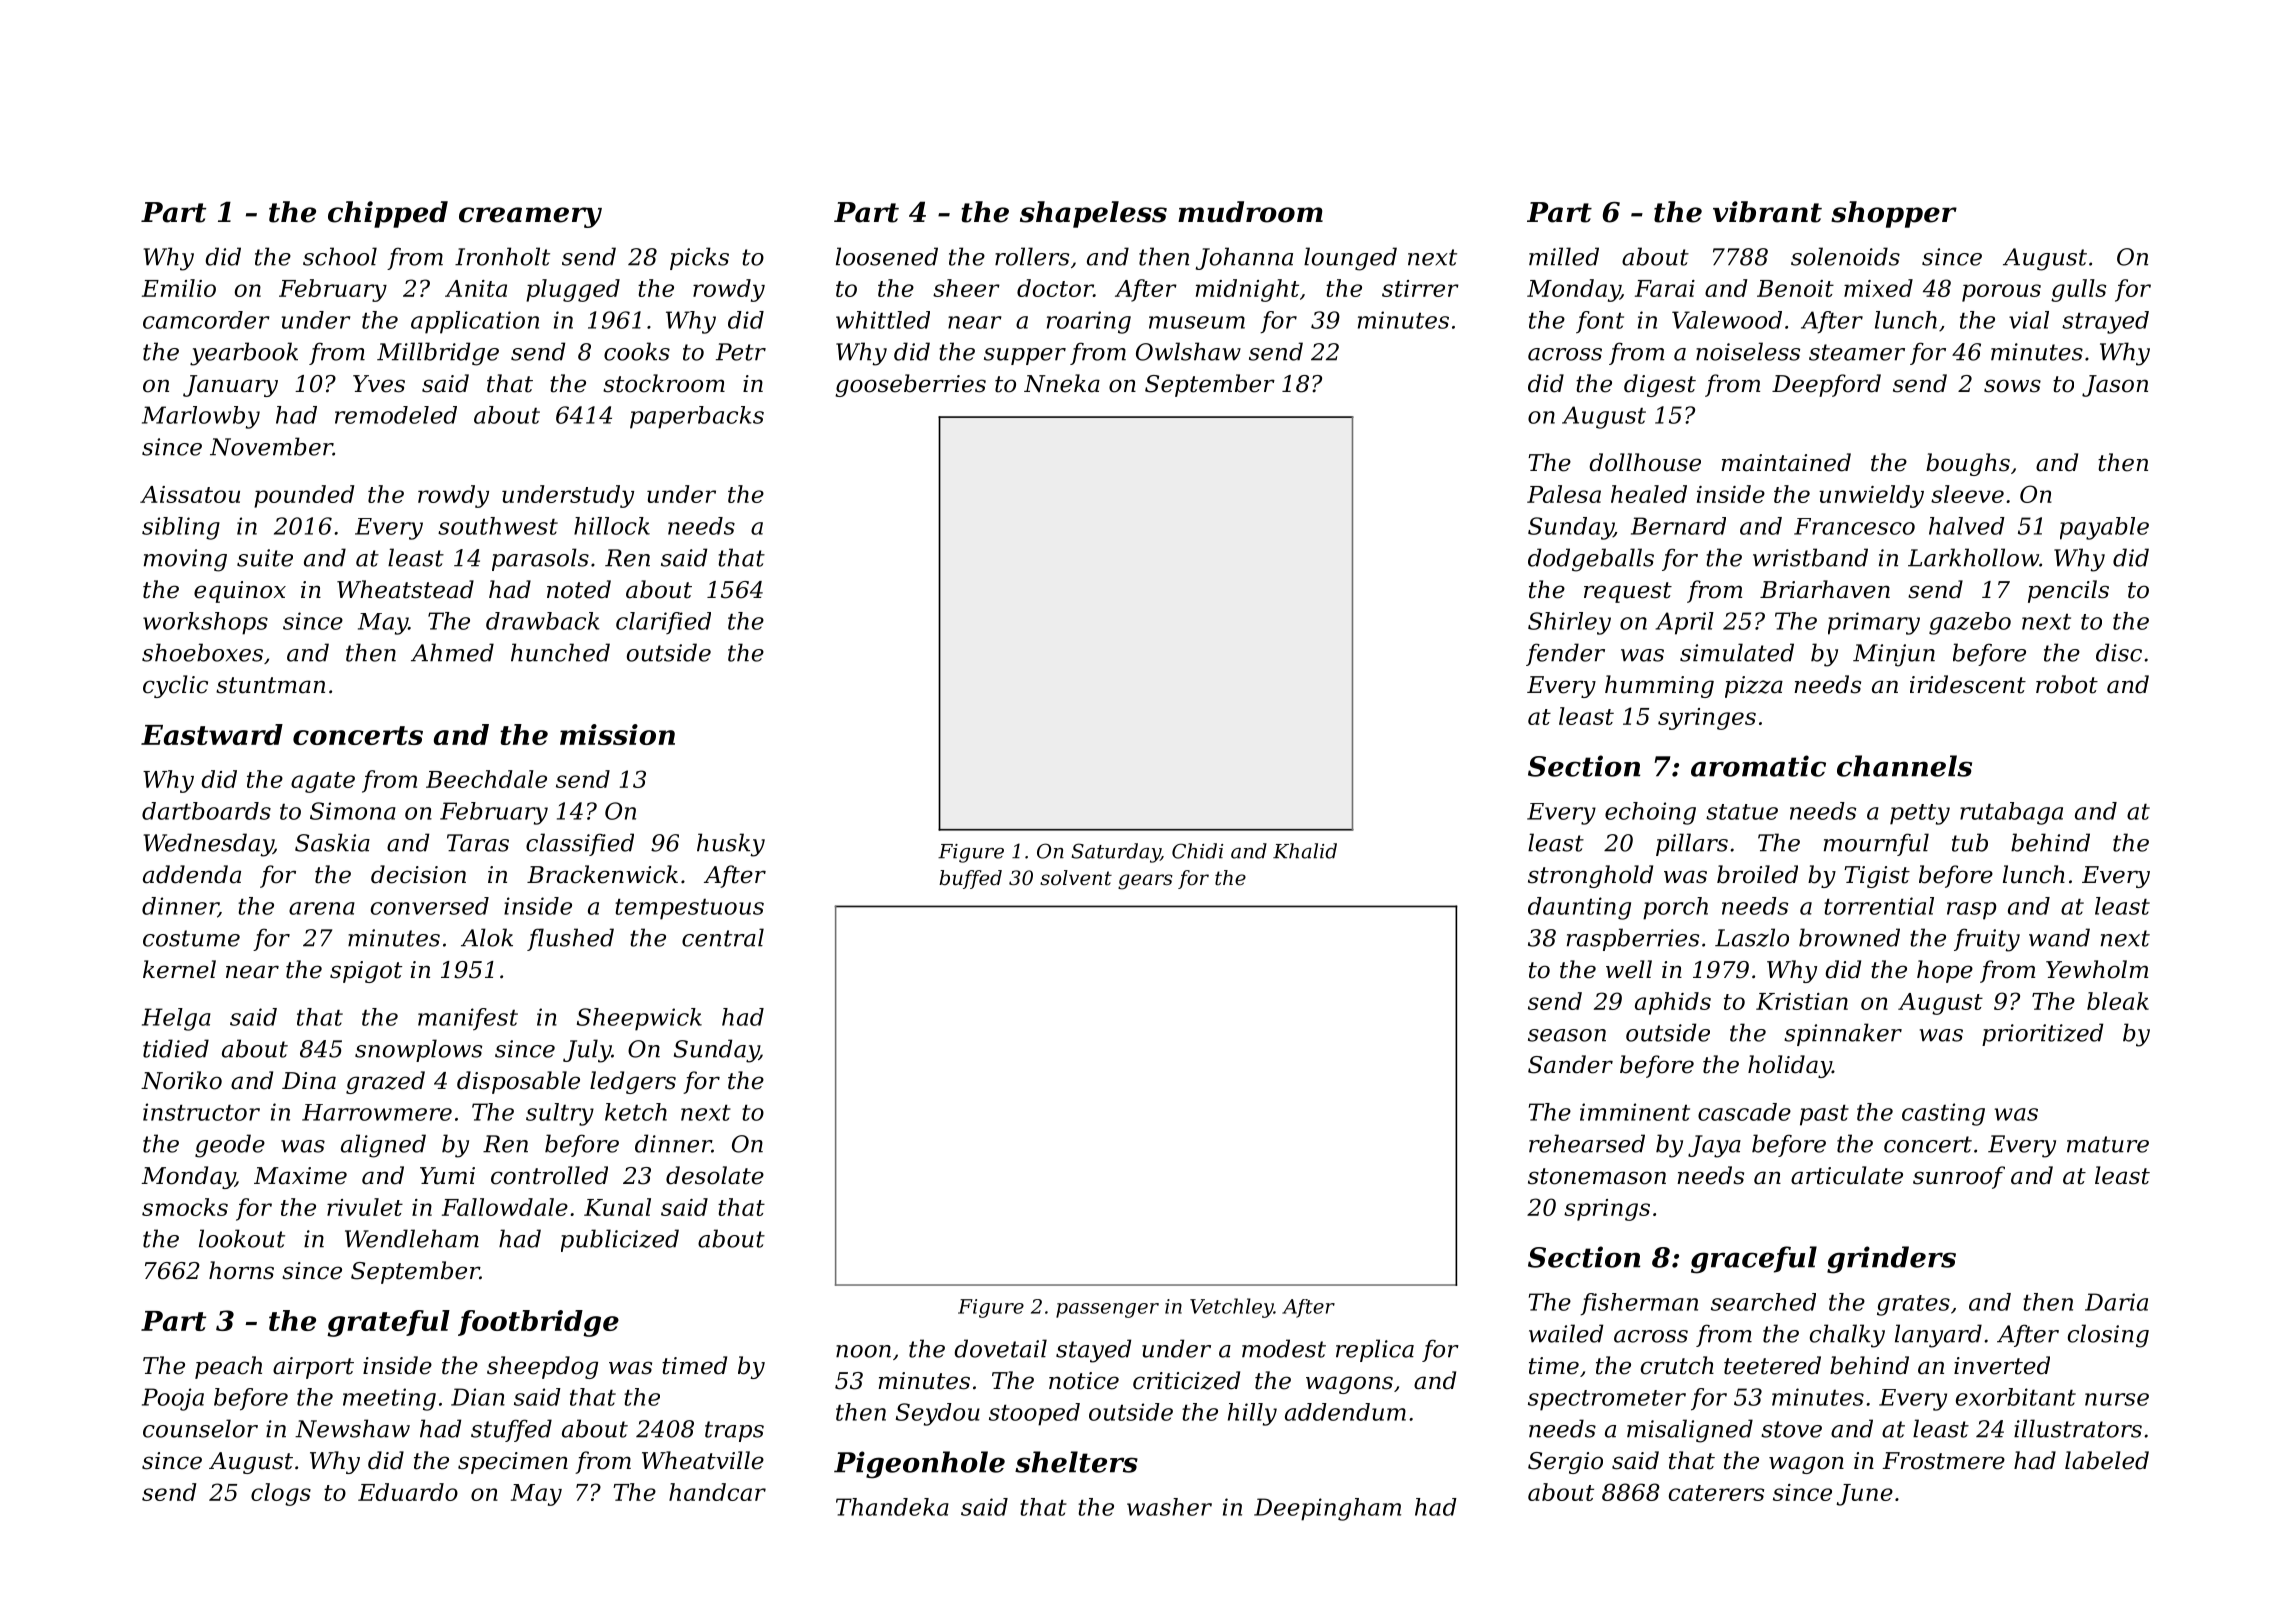  Describe the element at coordinates (352, 1428) in the document. I see `Newshaw` at that location.
